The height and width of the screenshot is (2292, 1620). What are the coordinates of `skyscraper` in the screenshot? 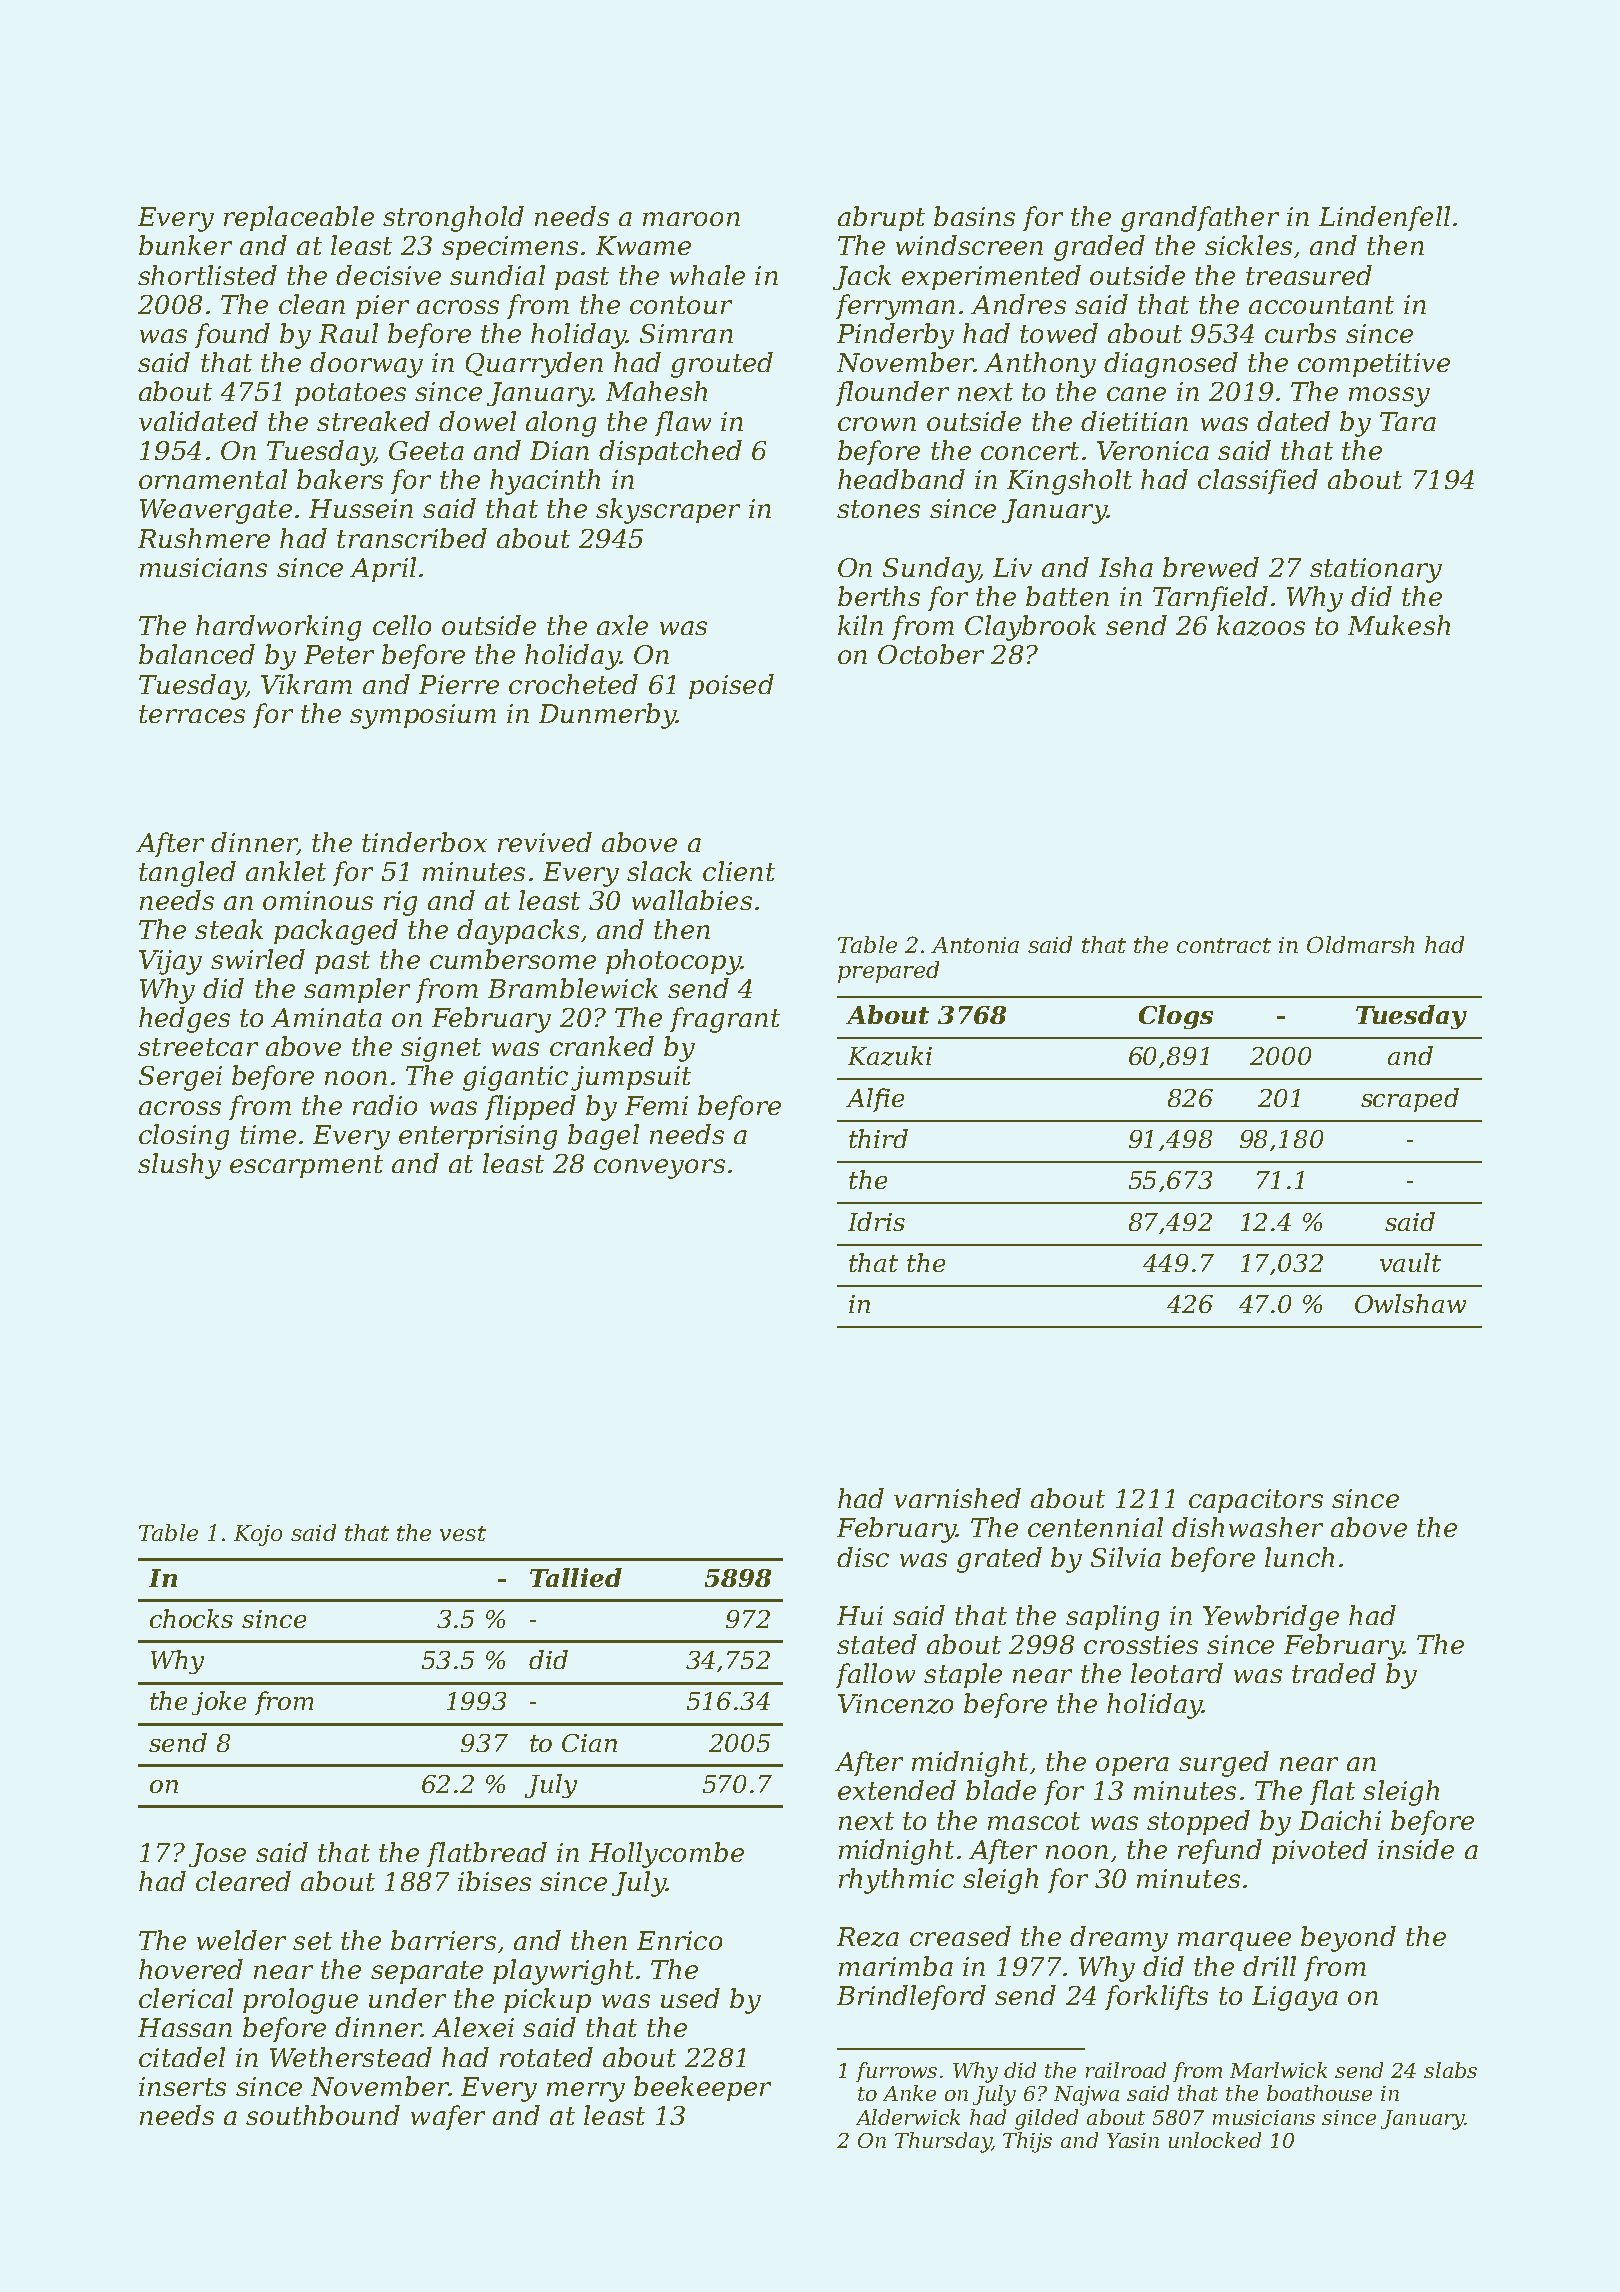 It's located at (668, 511).
